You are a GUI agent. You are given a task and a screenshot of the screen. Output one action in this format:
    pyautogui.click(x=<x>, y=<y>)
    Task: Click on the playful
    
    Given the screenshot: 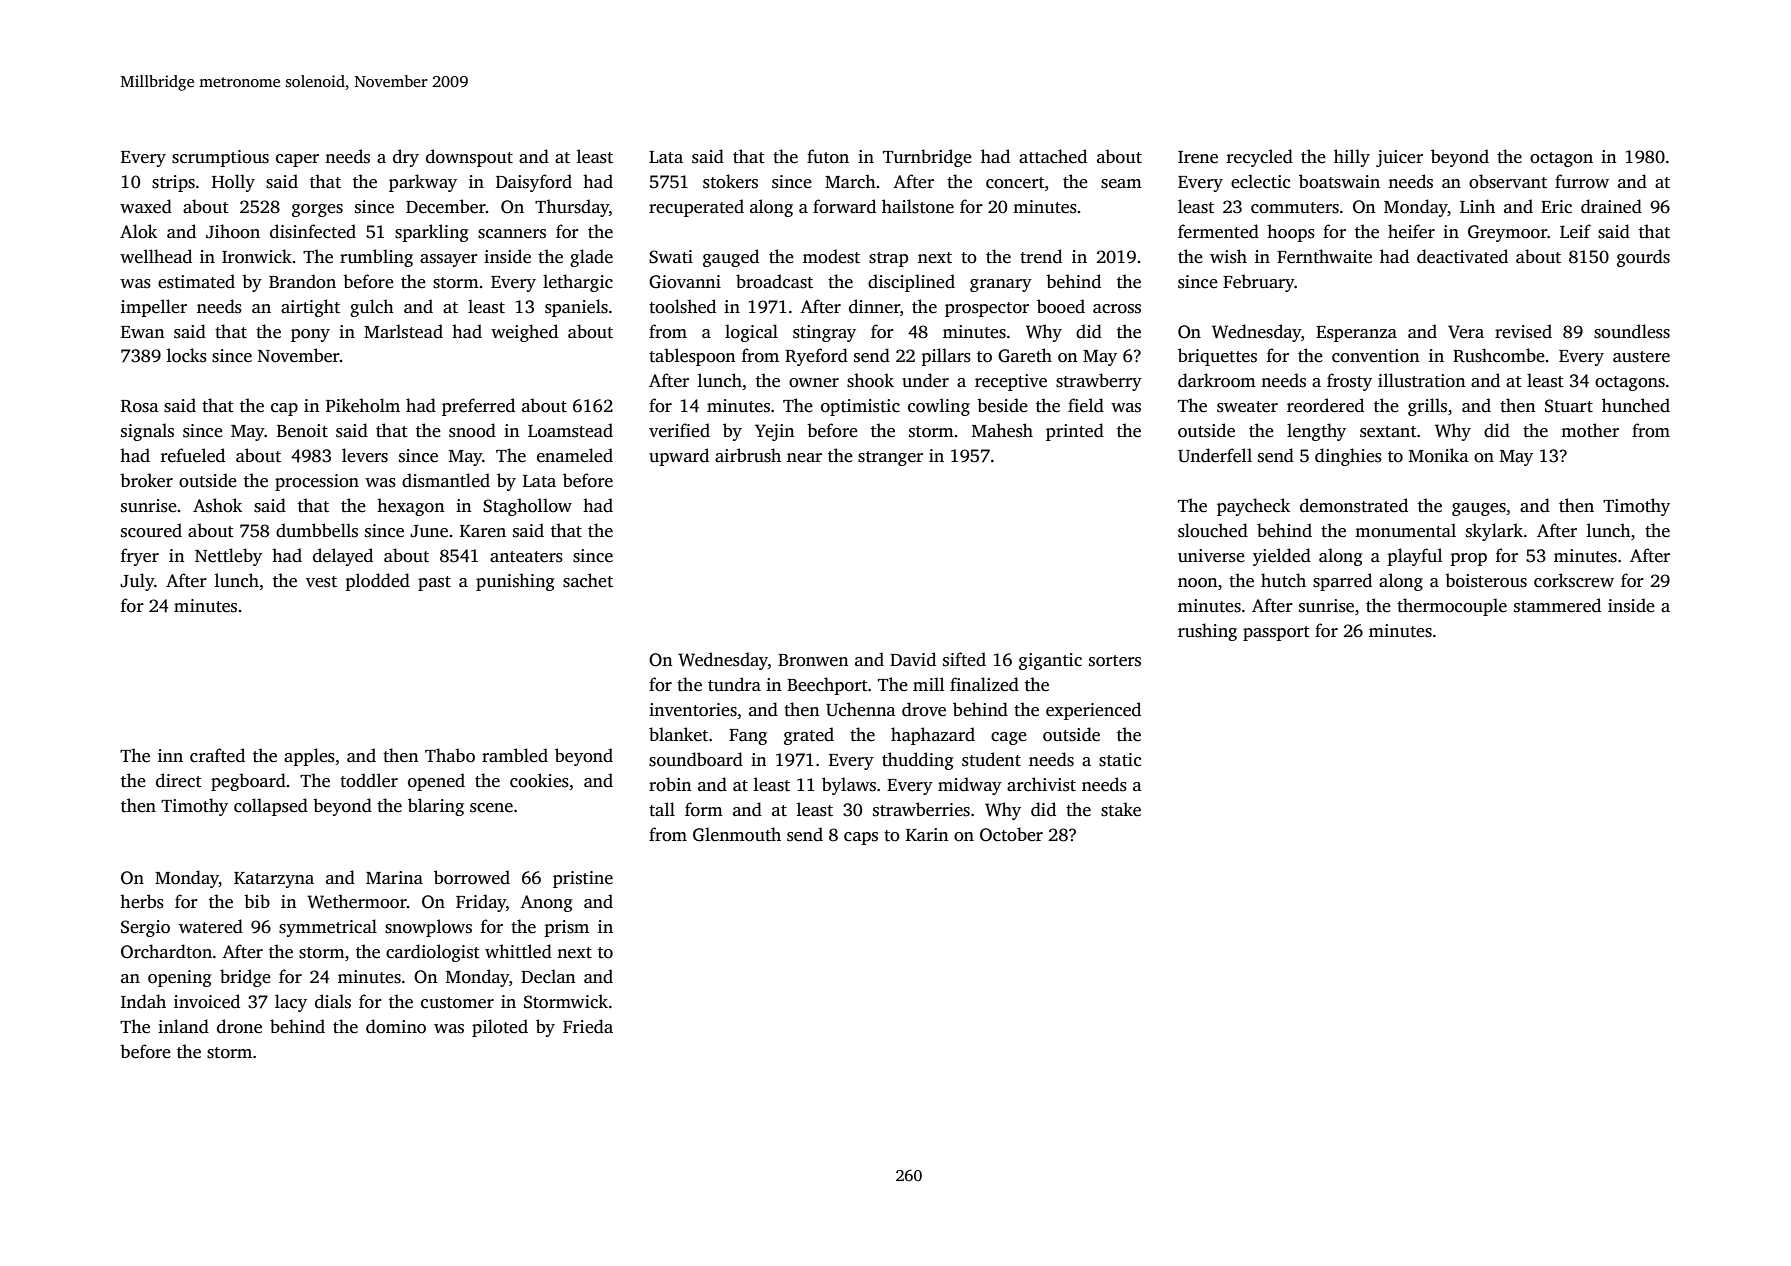 What is the action you would take?
    pyautogui.click(x=1414, y=557)
